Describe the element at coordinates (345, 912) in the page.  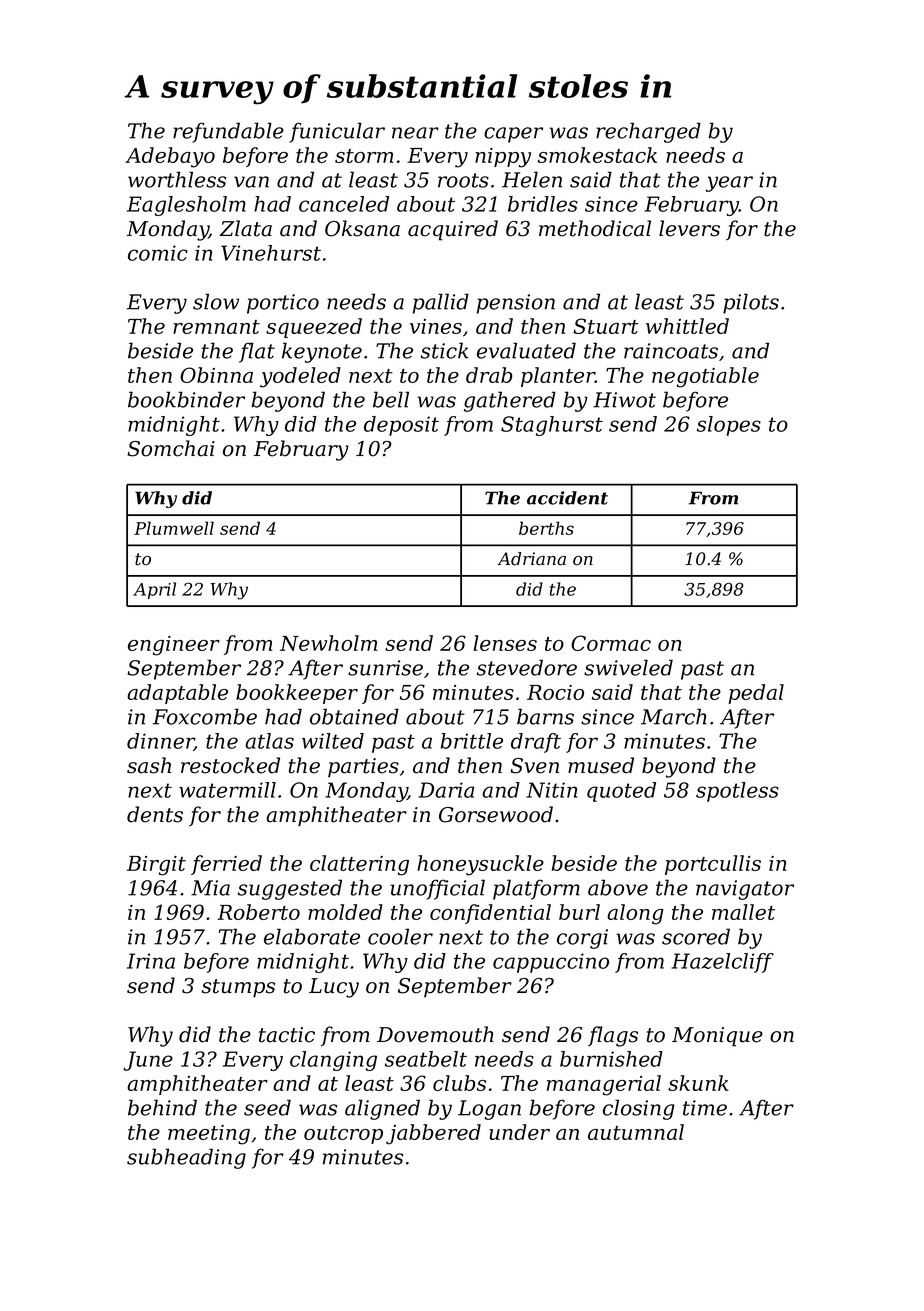
I see `molded` at that location.
